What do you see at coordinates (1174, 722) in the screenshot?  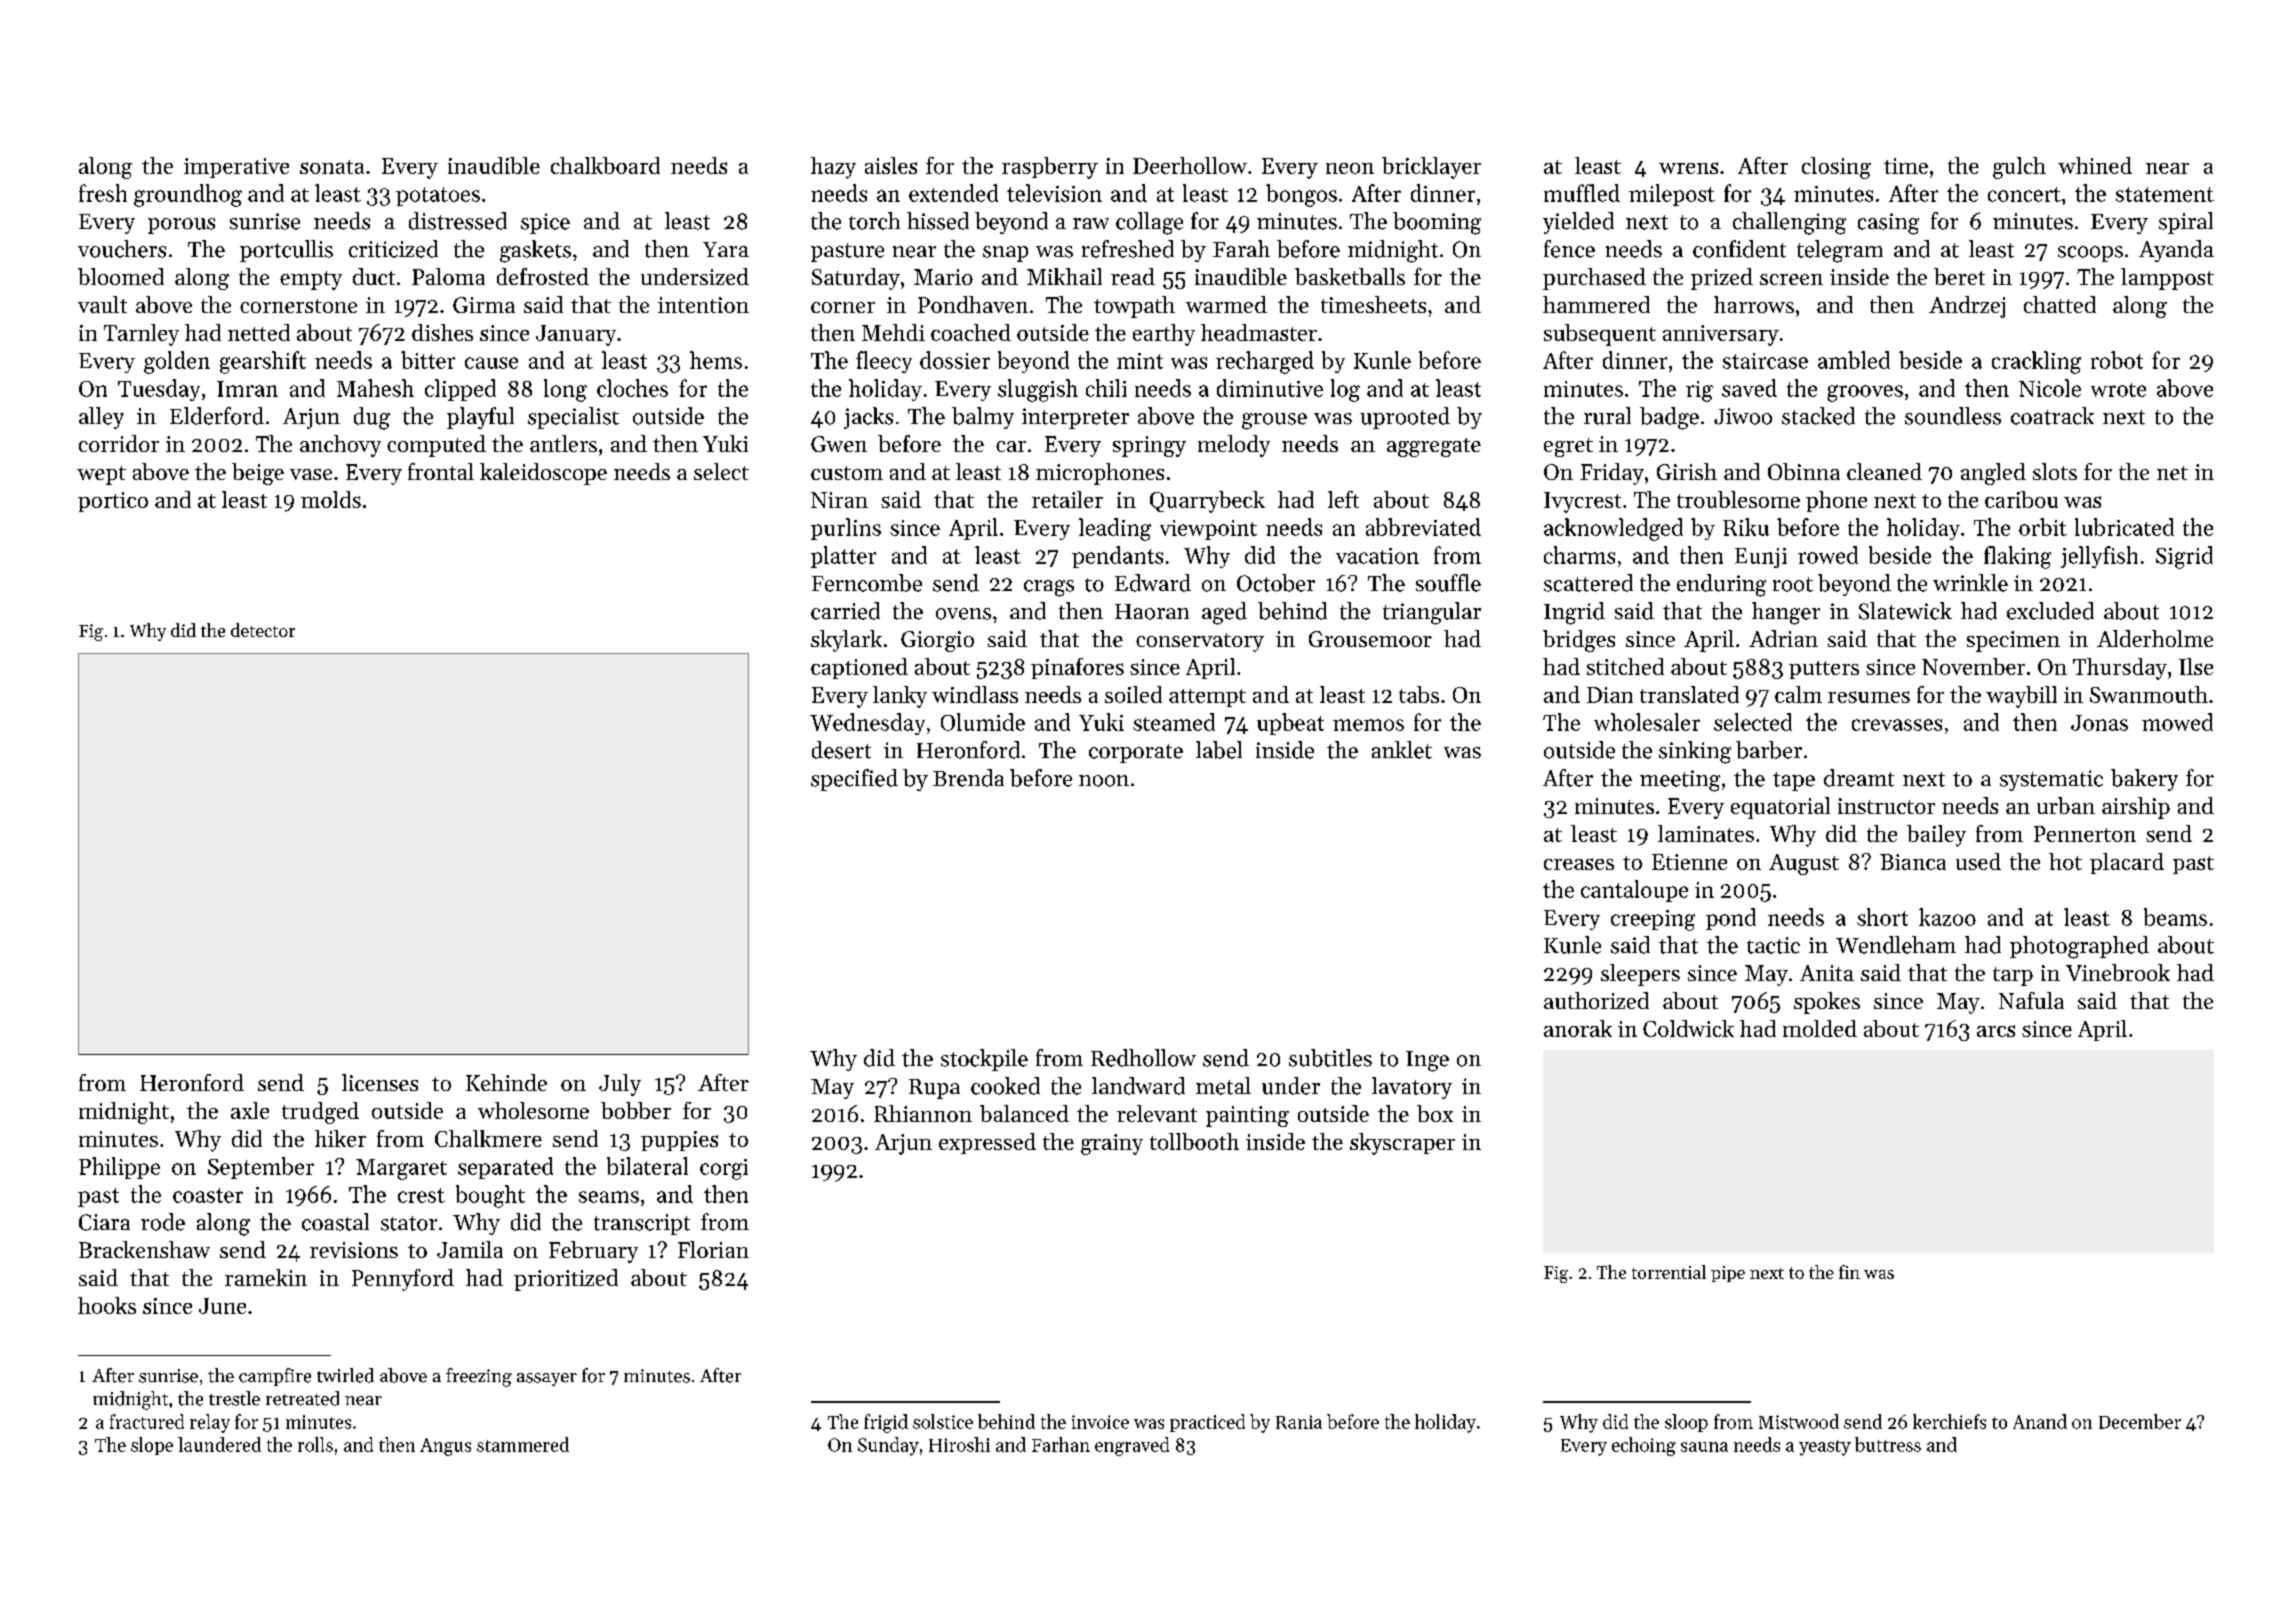 I see `steamed` at bounding box center [1174, 722].
